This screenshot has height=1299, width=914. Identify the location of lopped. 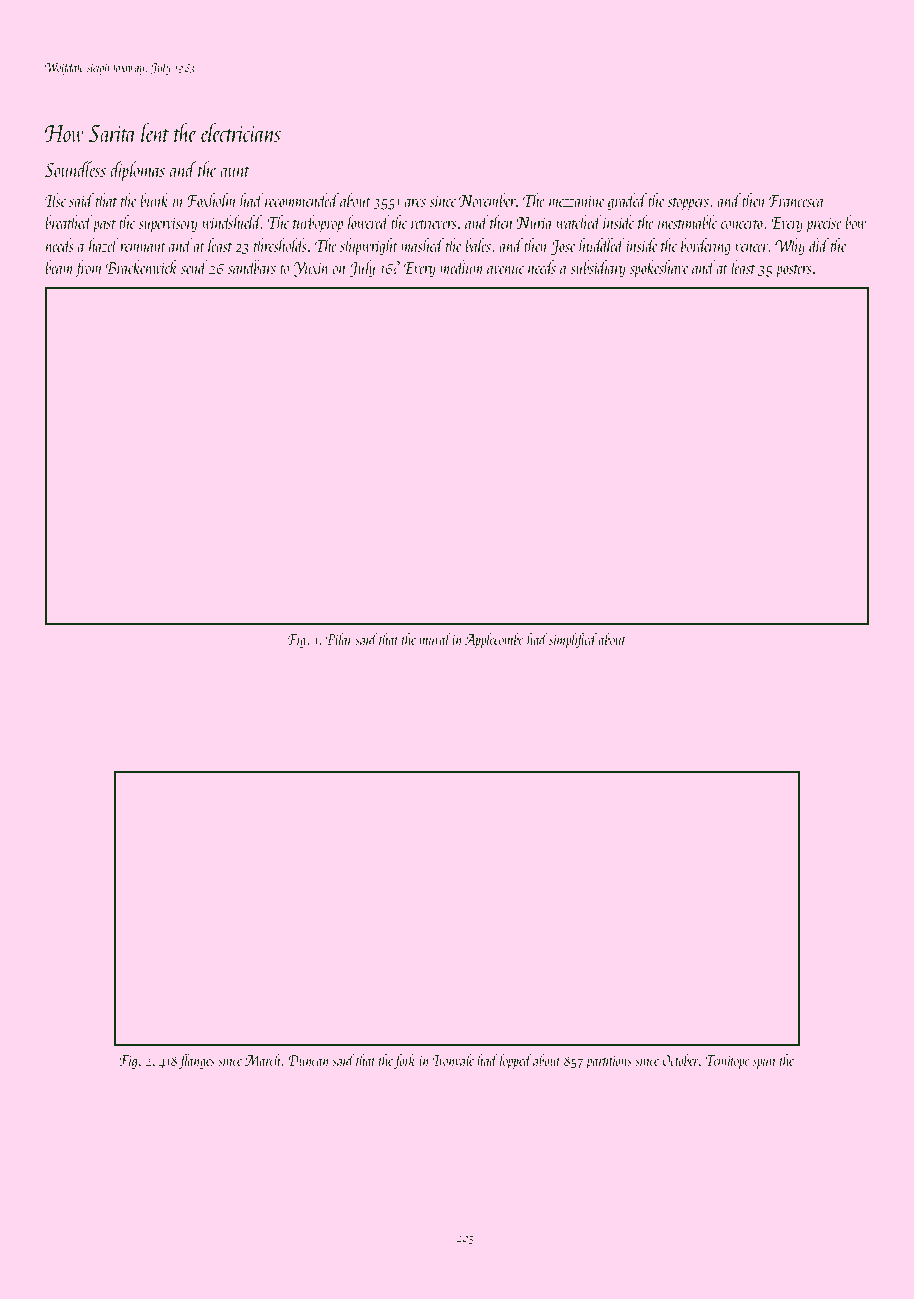
(516, 1061).
